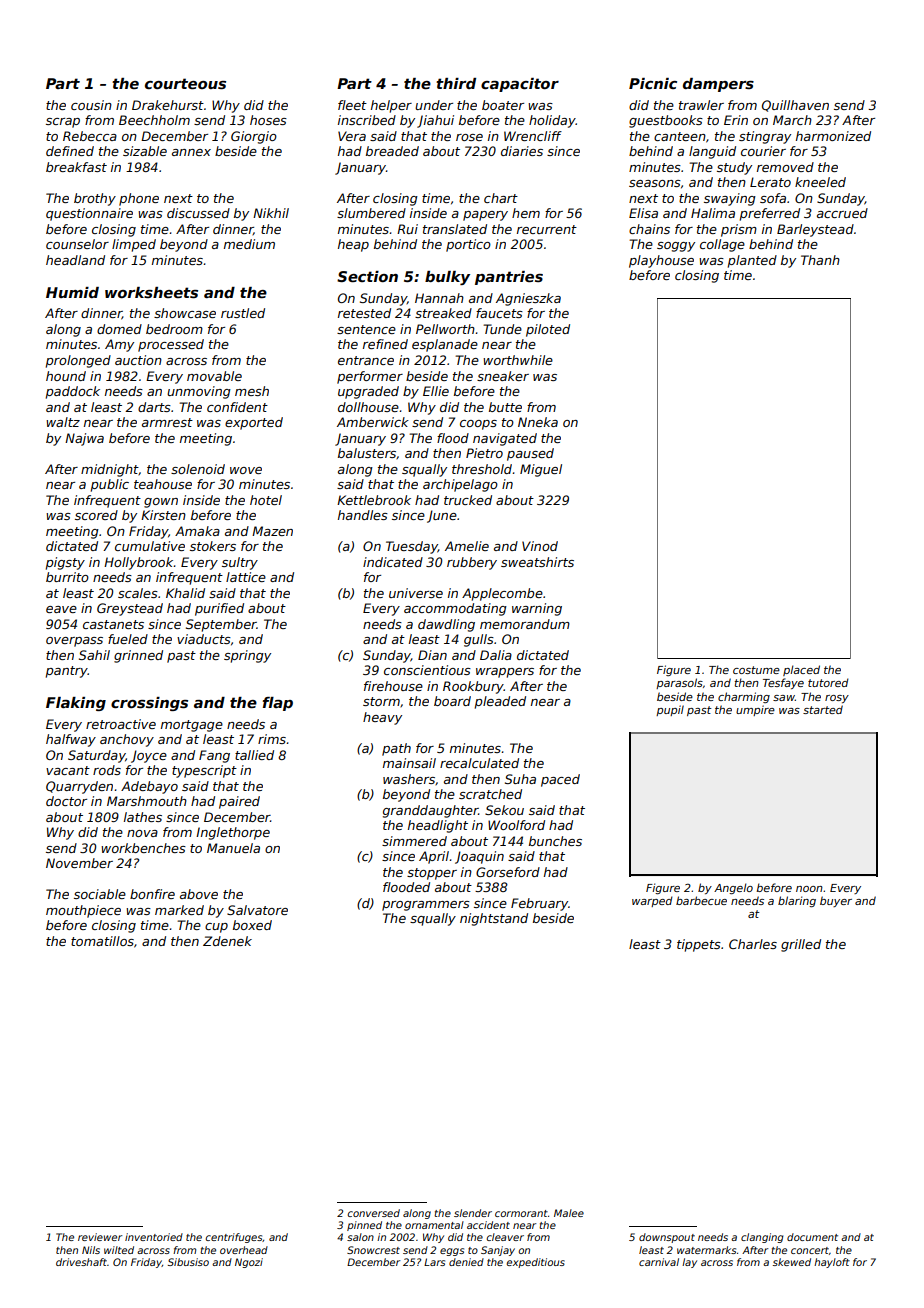 The image size is (924, 1308). Describe the element at coordinates (473, 687) in the screenshot. I see `Rookbury` at that location.
